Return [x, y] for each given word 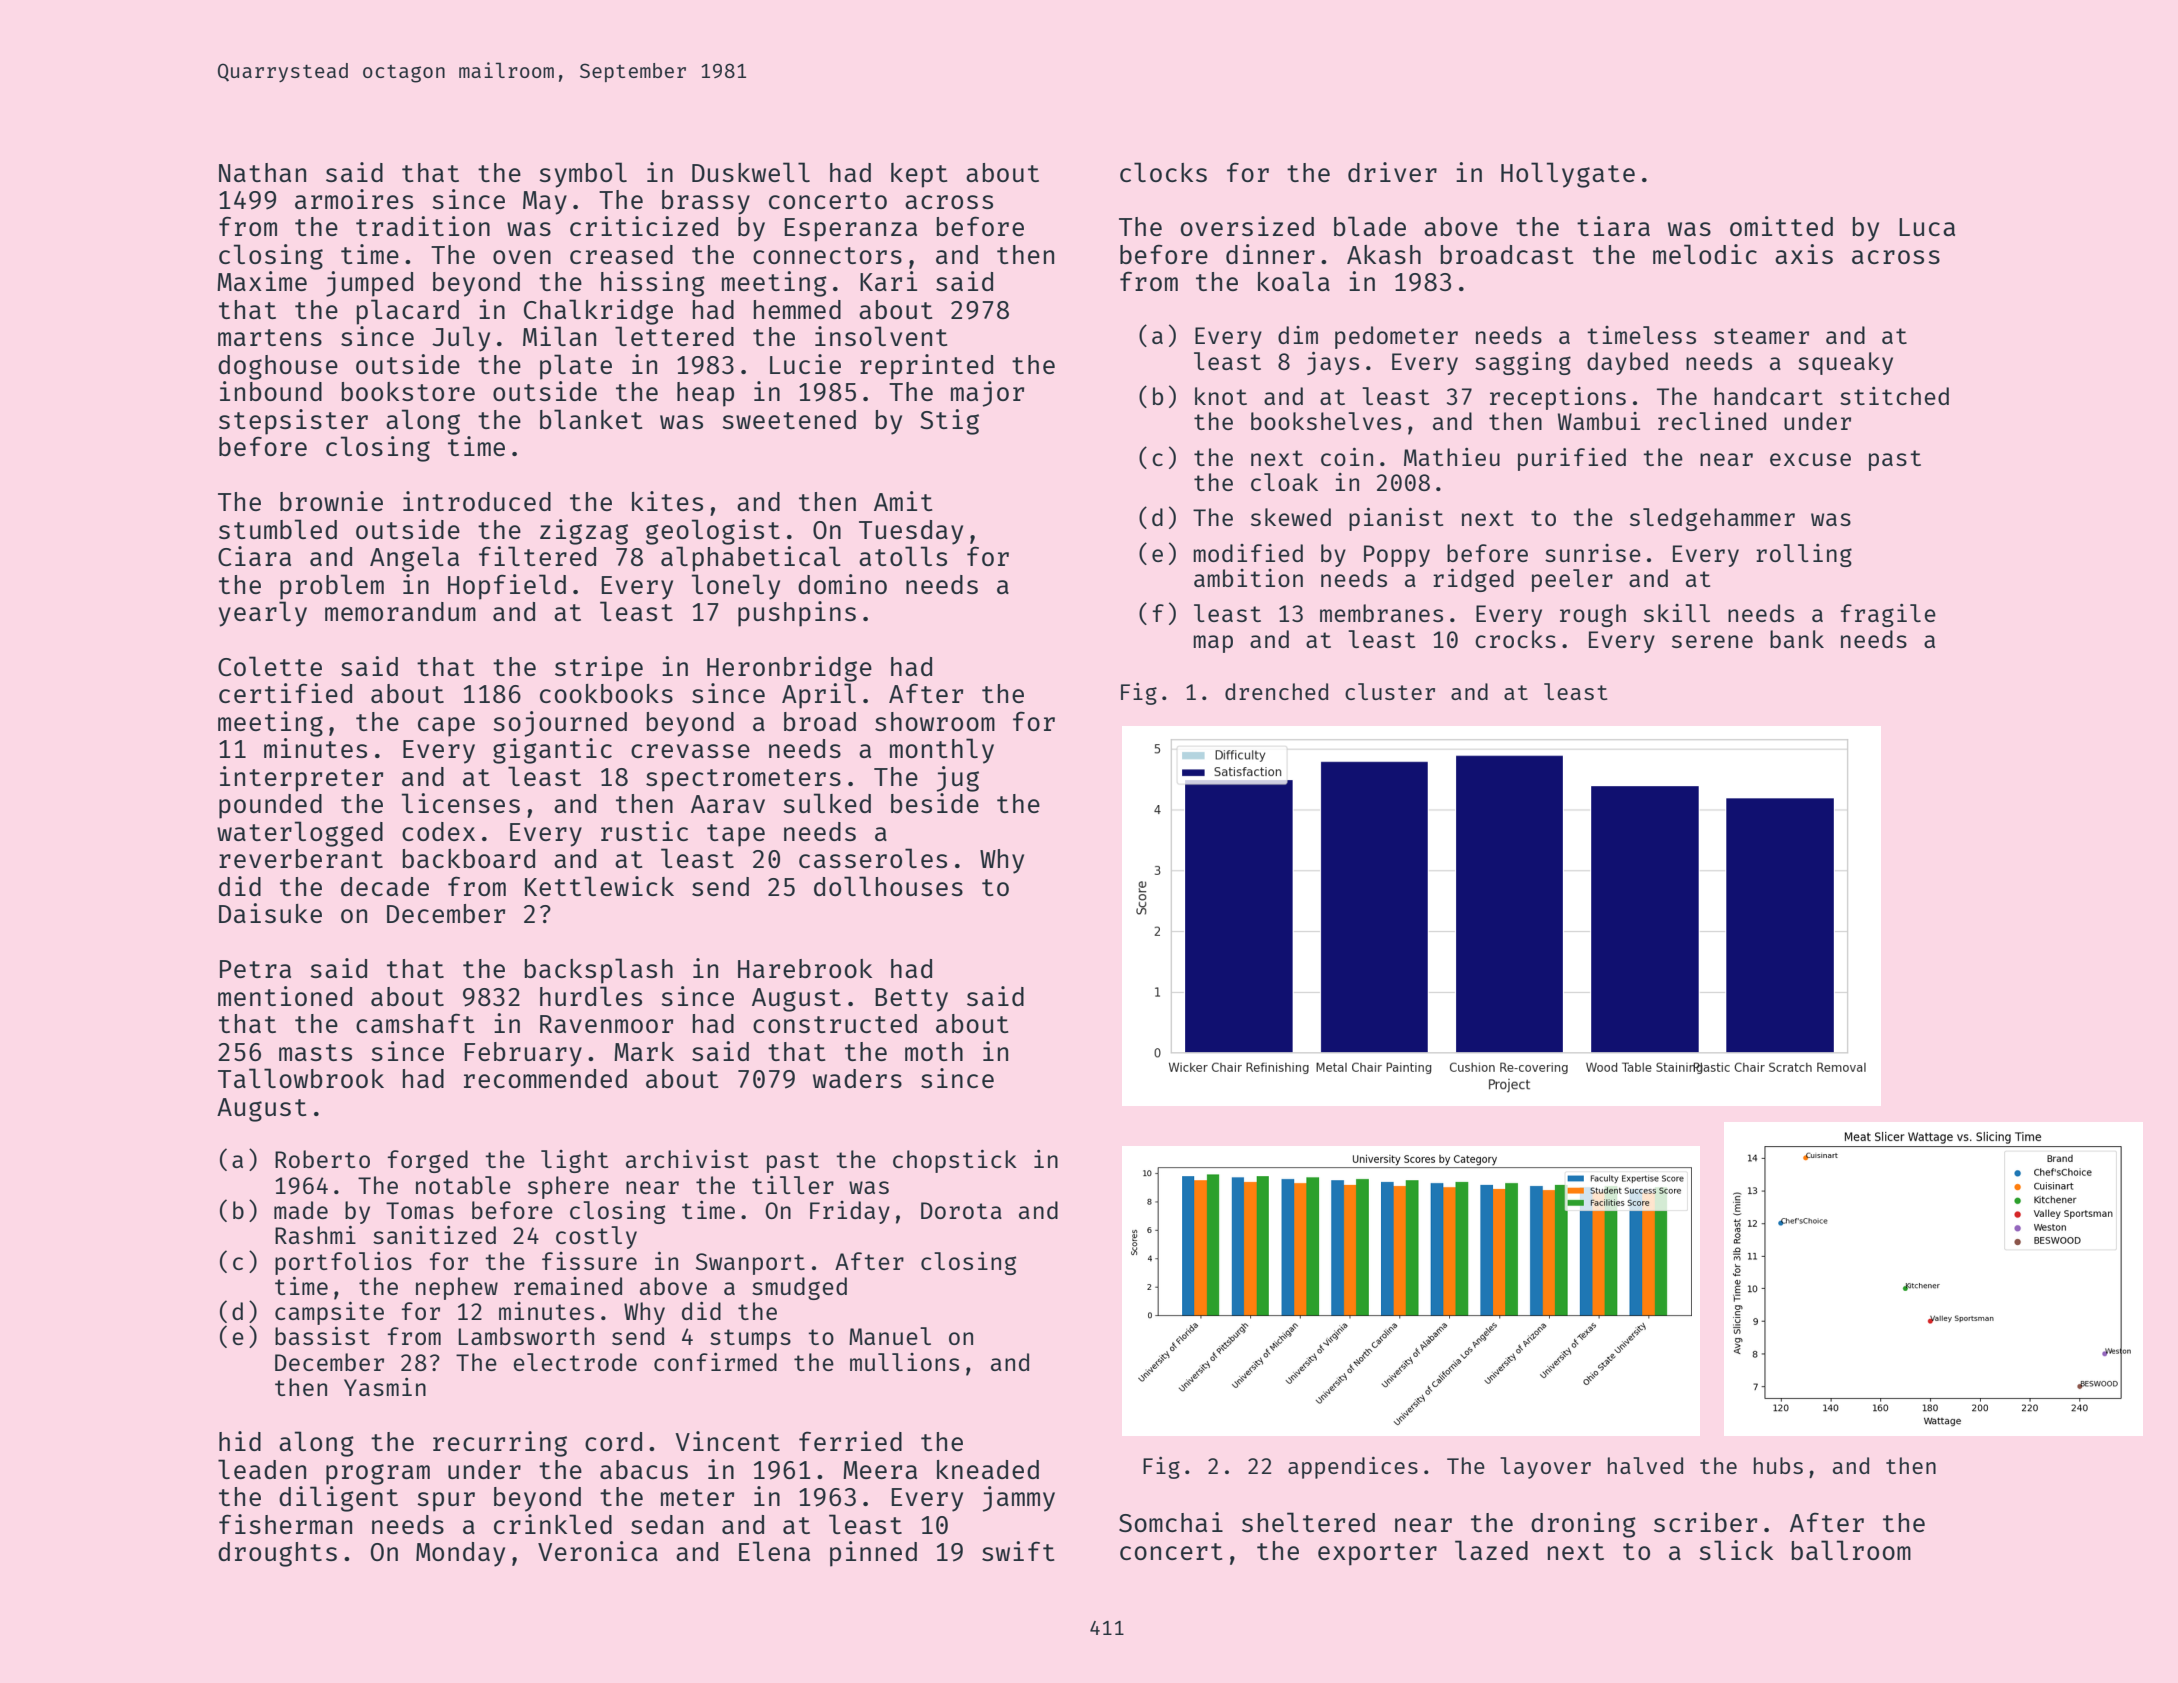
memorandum [400, 611]
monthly [942, 751]
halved [1645, 1465]
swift [1018, 1551]
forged [428, 1161]
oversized [1247, 226]
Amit [903, 501]
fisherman [285, 1524]
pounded [270, 806]
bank [1797, 639]
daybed [1627, 363]
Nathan [262, 172]
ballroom [1851, 1550]
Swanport [750, 1264]
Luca [1927, 227]
